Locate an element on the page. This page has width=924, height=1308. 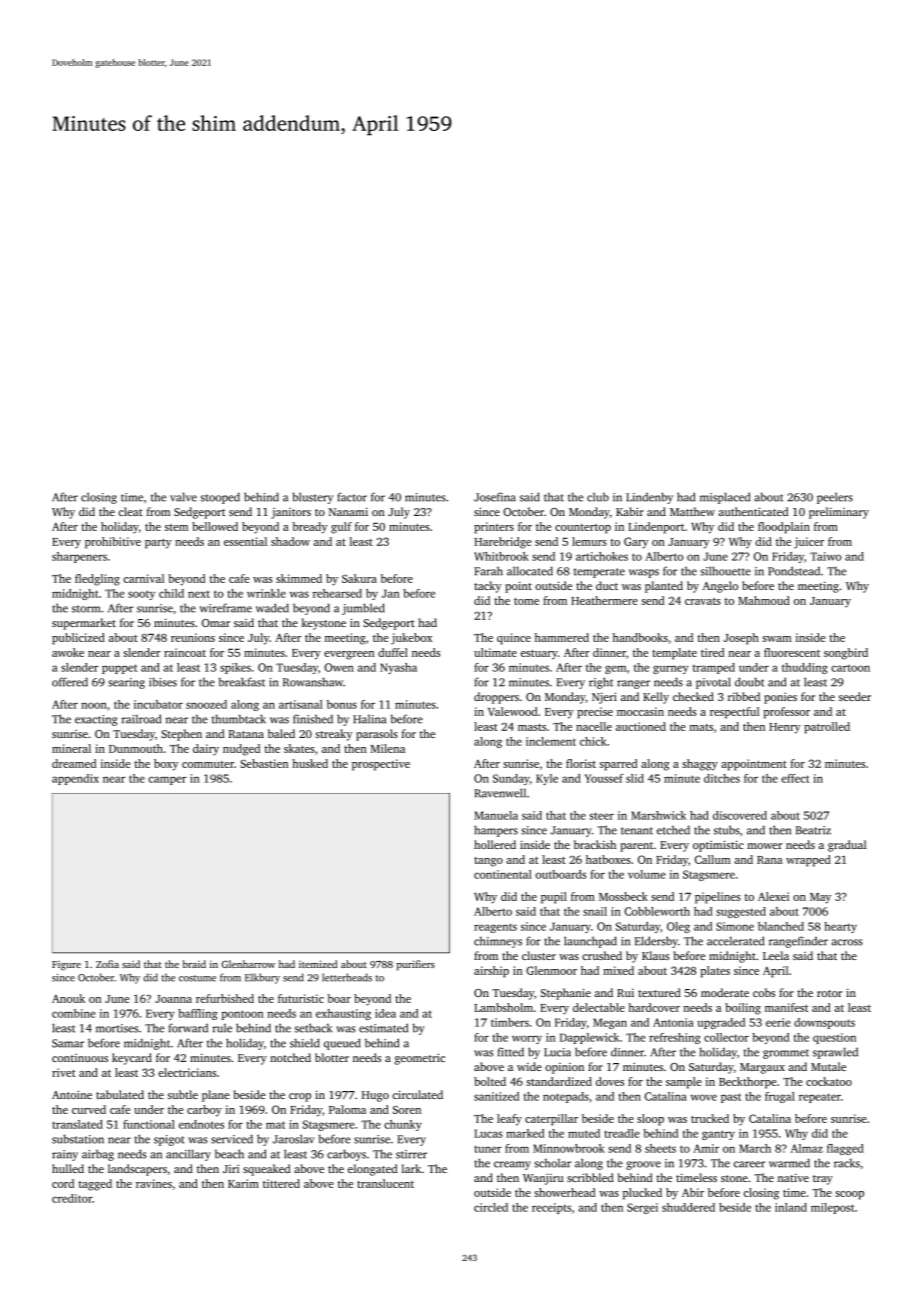
cleat is located at coordinates (130, 511).
